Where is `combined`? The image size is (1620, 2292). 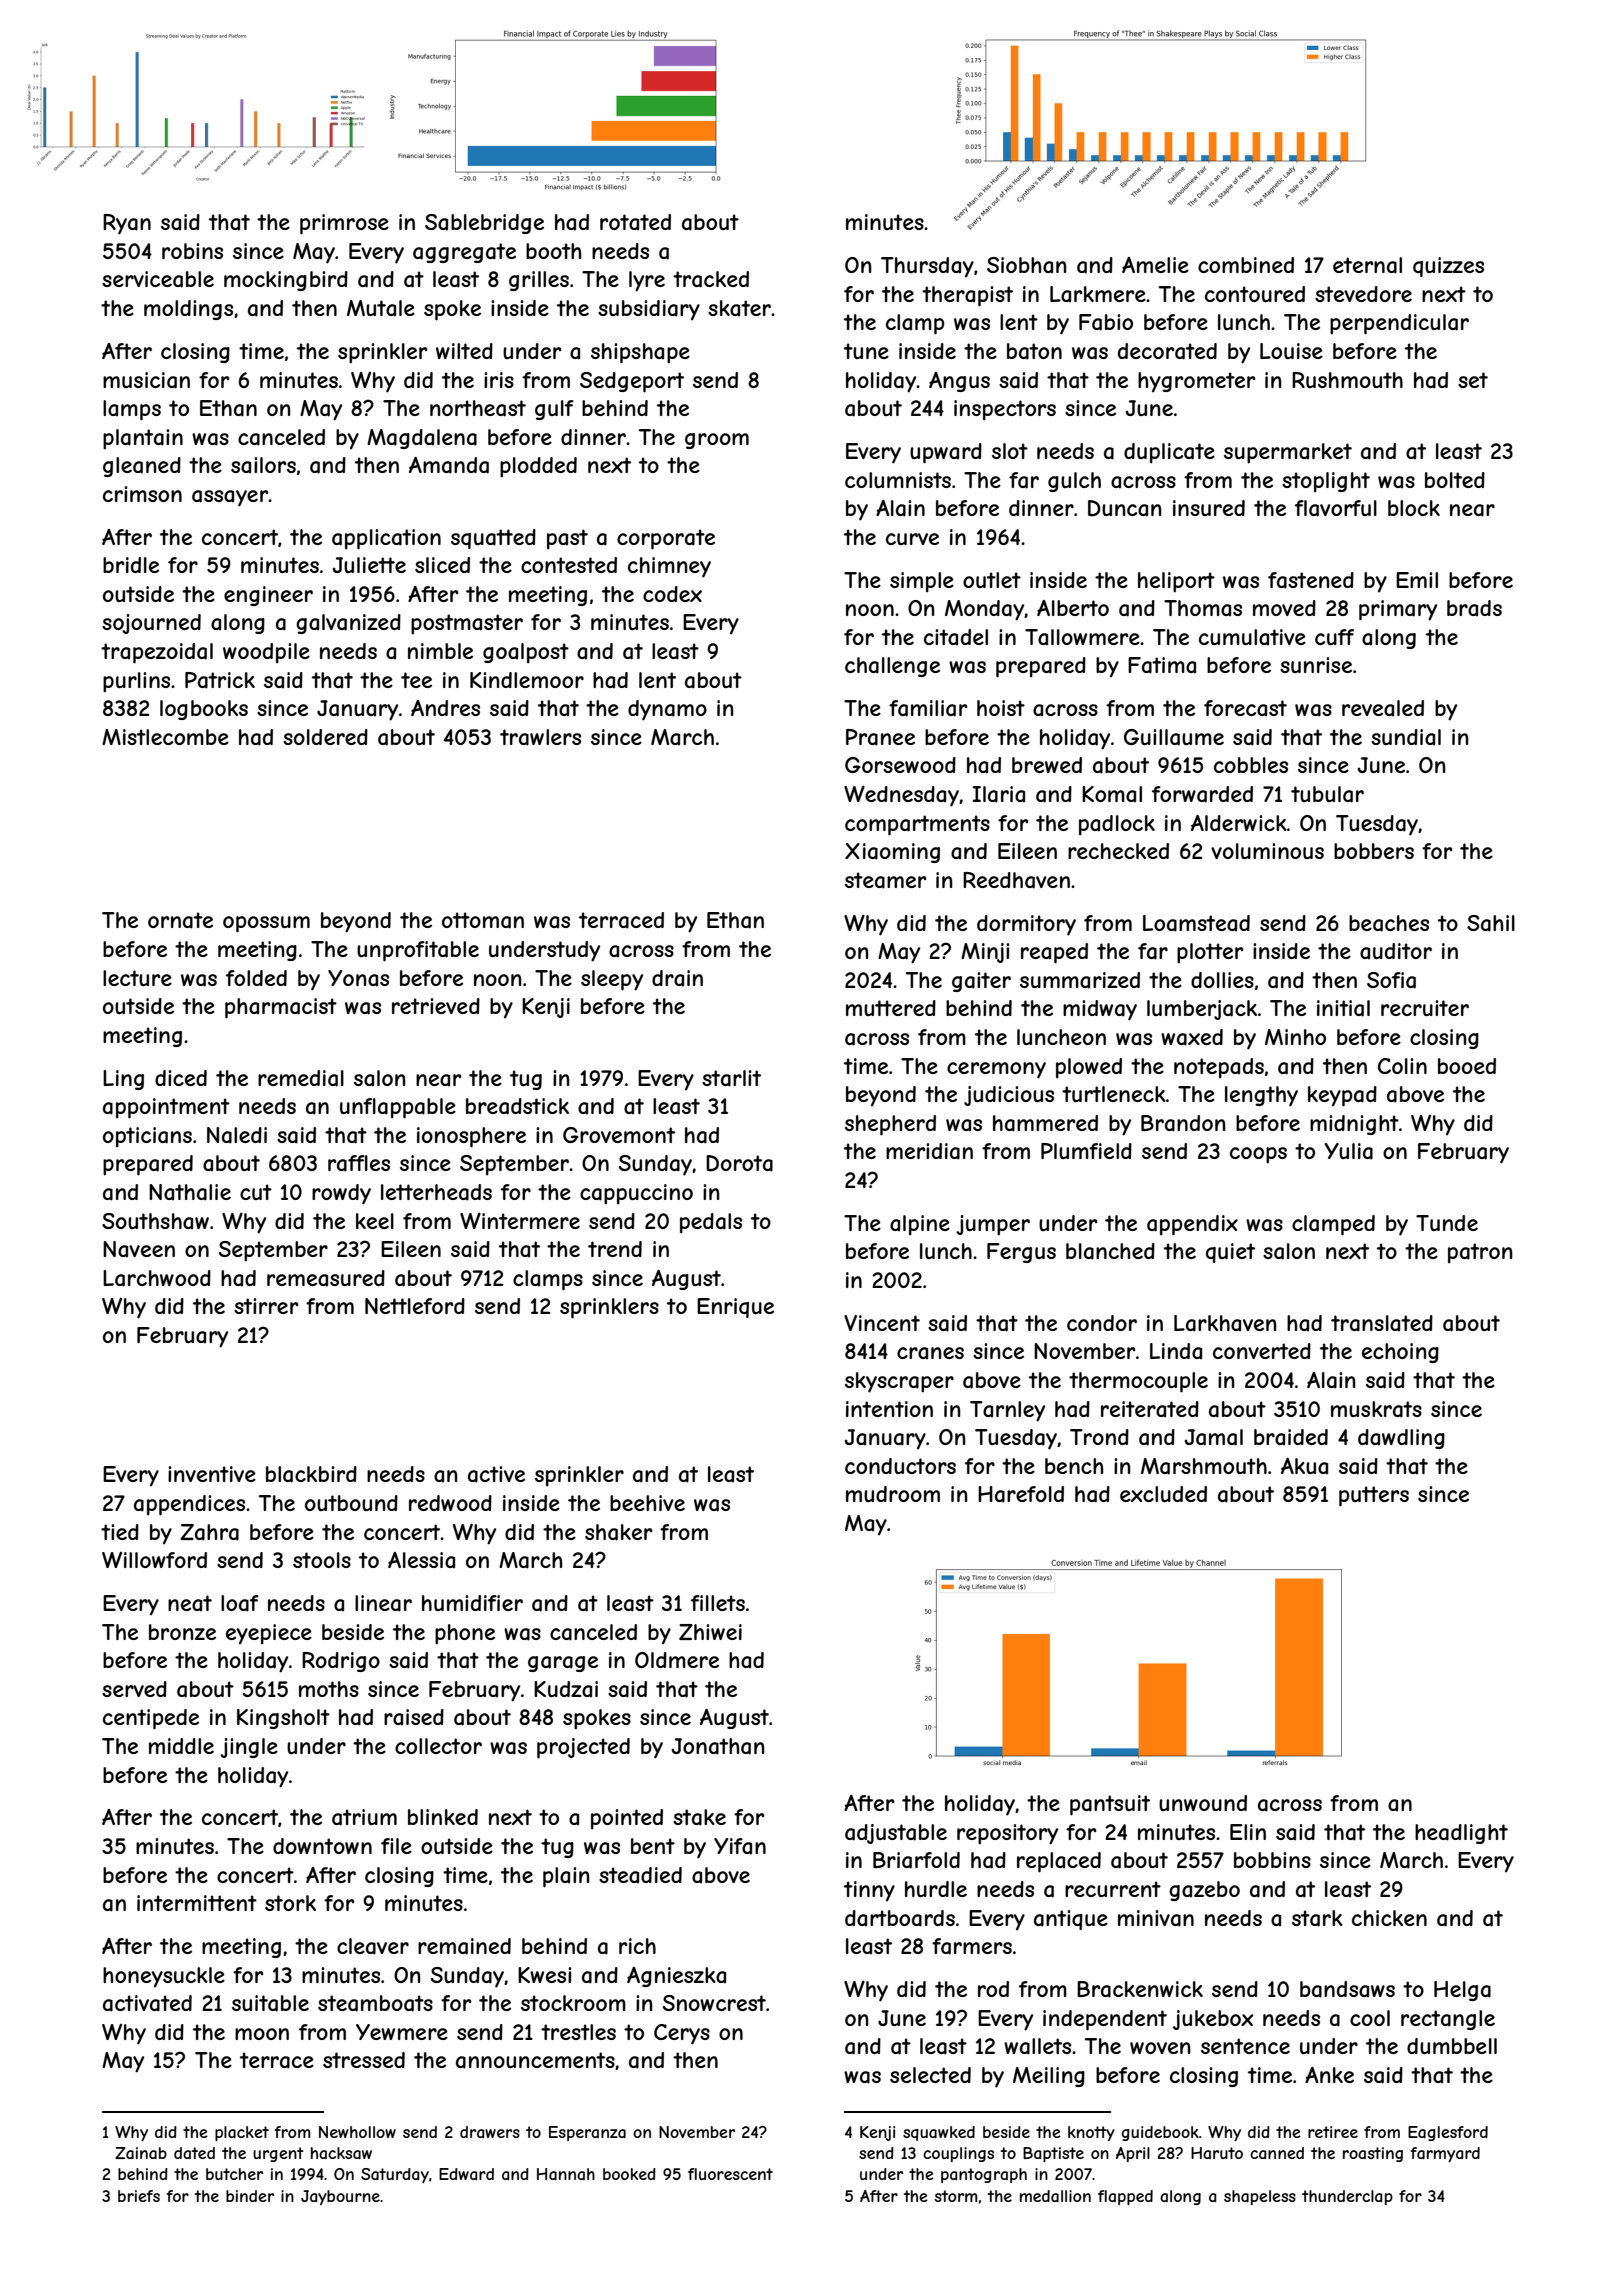
combined is located at coordinates (1246, 265).
